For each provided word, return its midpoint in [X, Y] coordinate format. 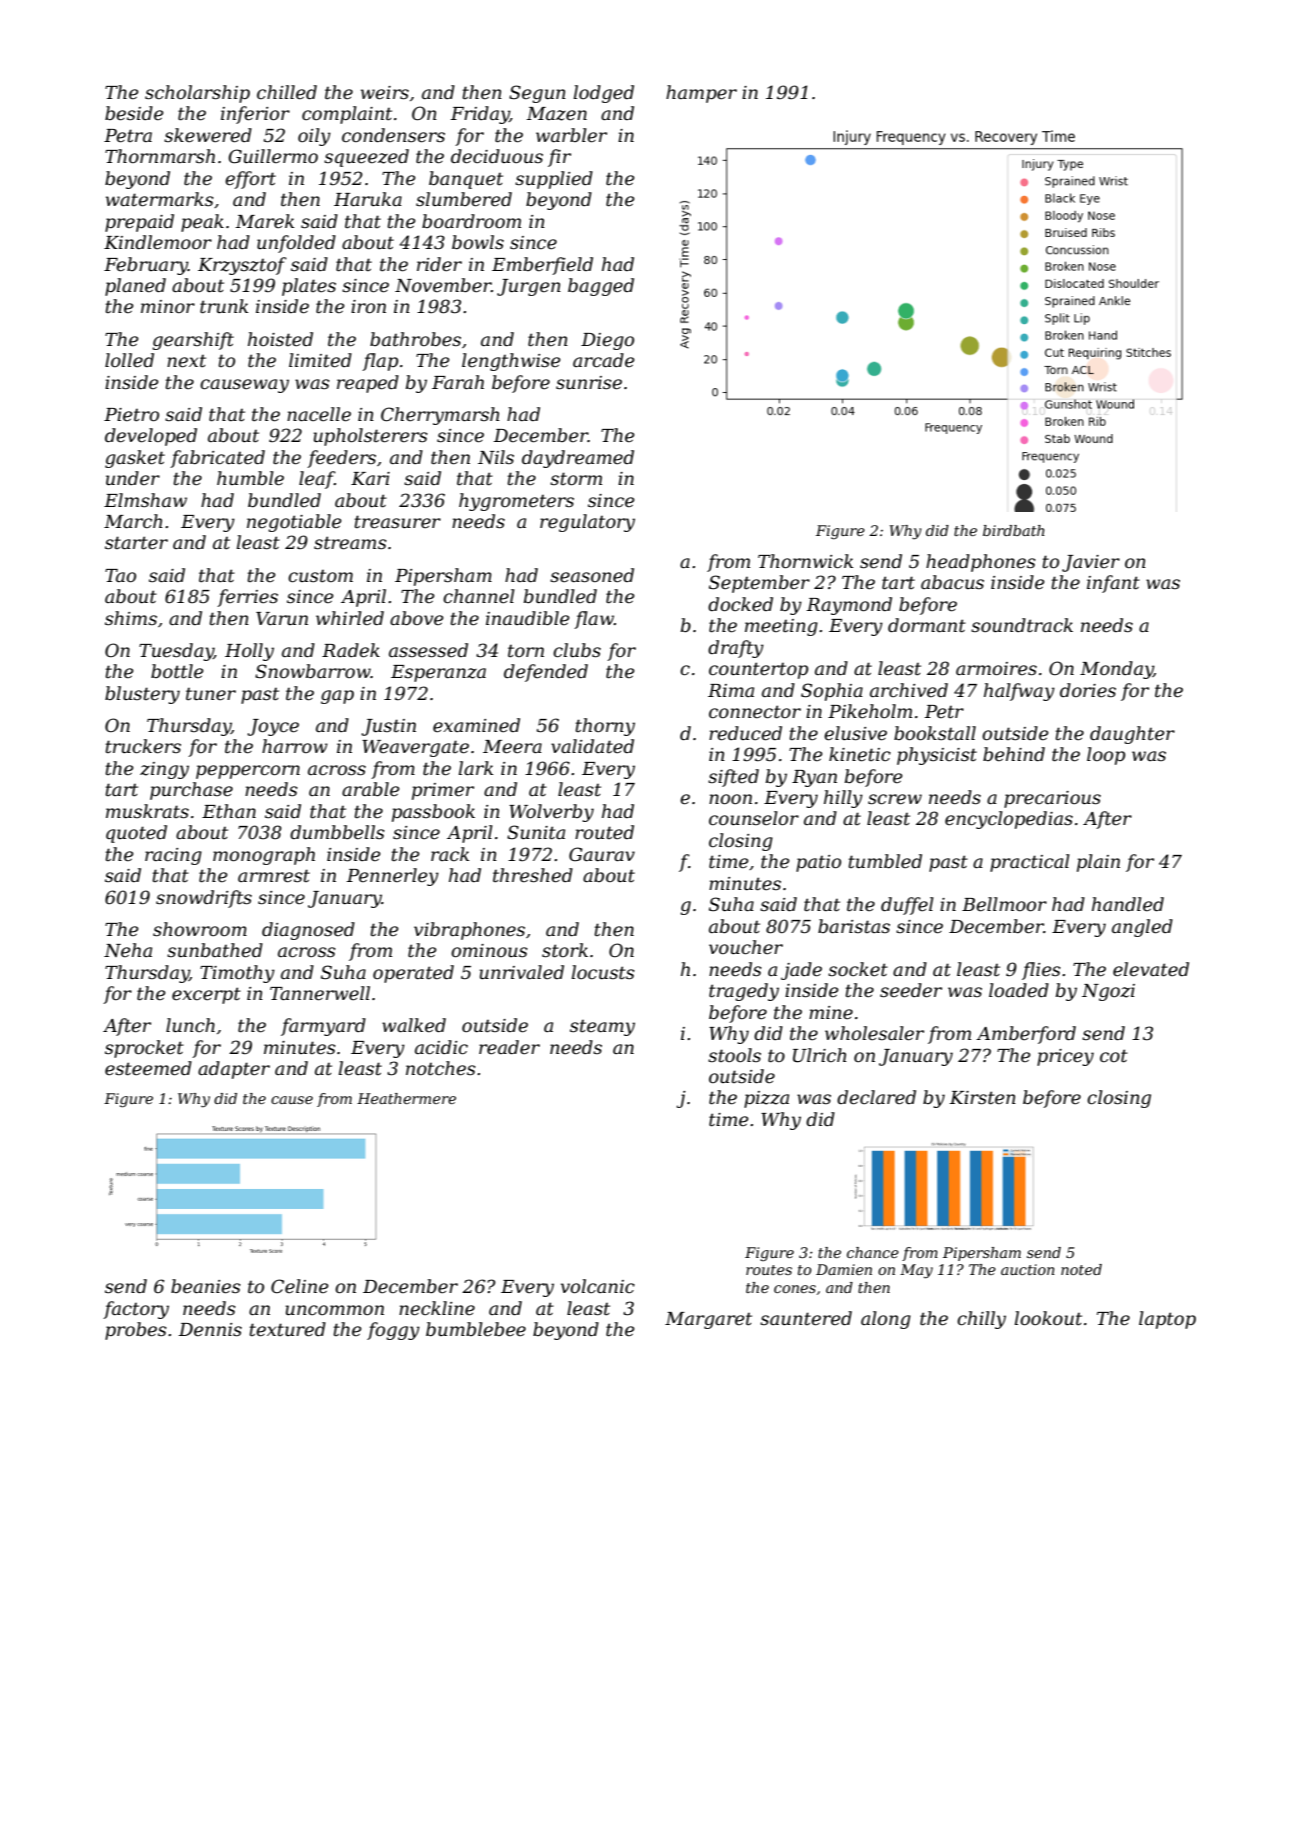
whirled [350, 618]
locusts [603, 972]
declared [876, 1097]
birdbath [1014, 530]
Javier [1091, 563]
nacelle [319, 414]
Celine [300, 1286]
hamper [701, 94]
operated [413, 974]
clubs [577, 650]
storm [576, 479]
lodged [603, 94]
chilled [287, 92]
